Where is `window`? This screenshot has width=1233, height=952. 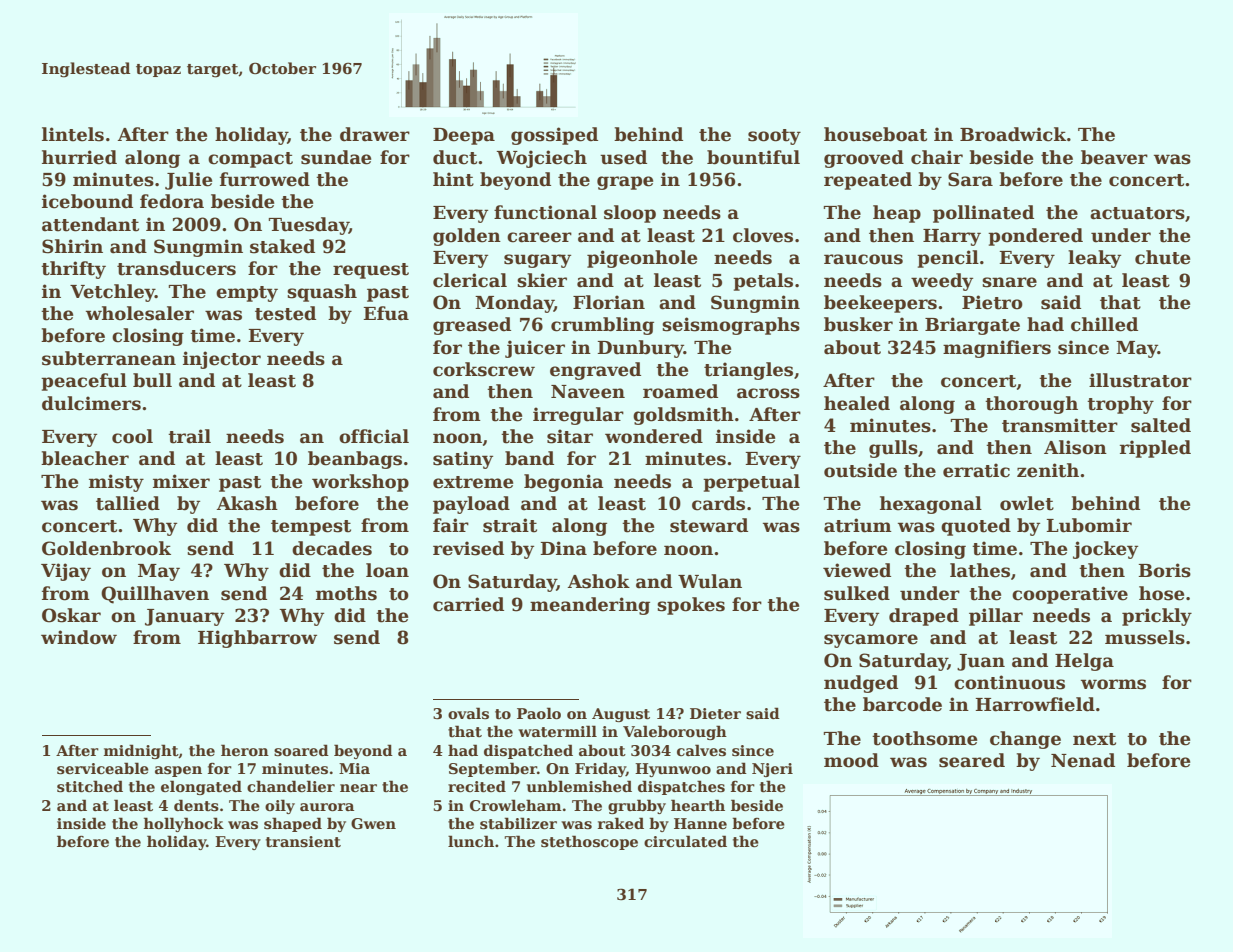 window is located at coordinates (79, 637).
